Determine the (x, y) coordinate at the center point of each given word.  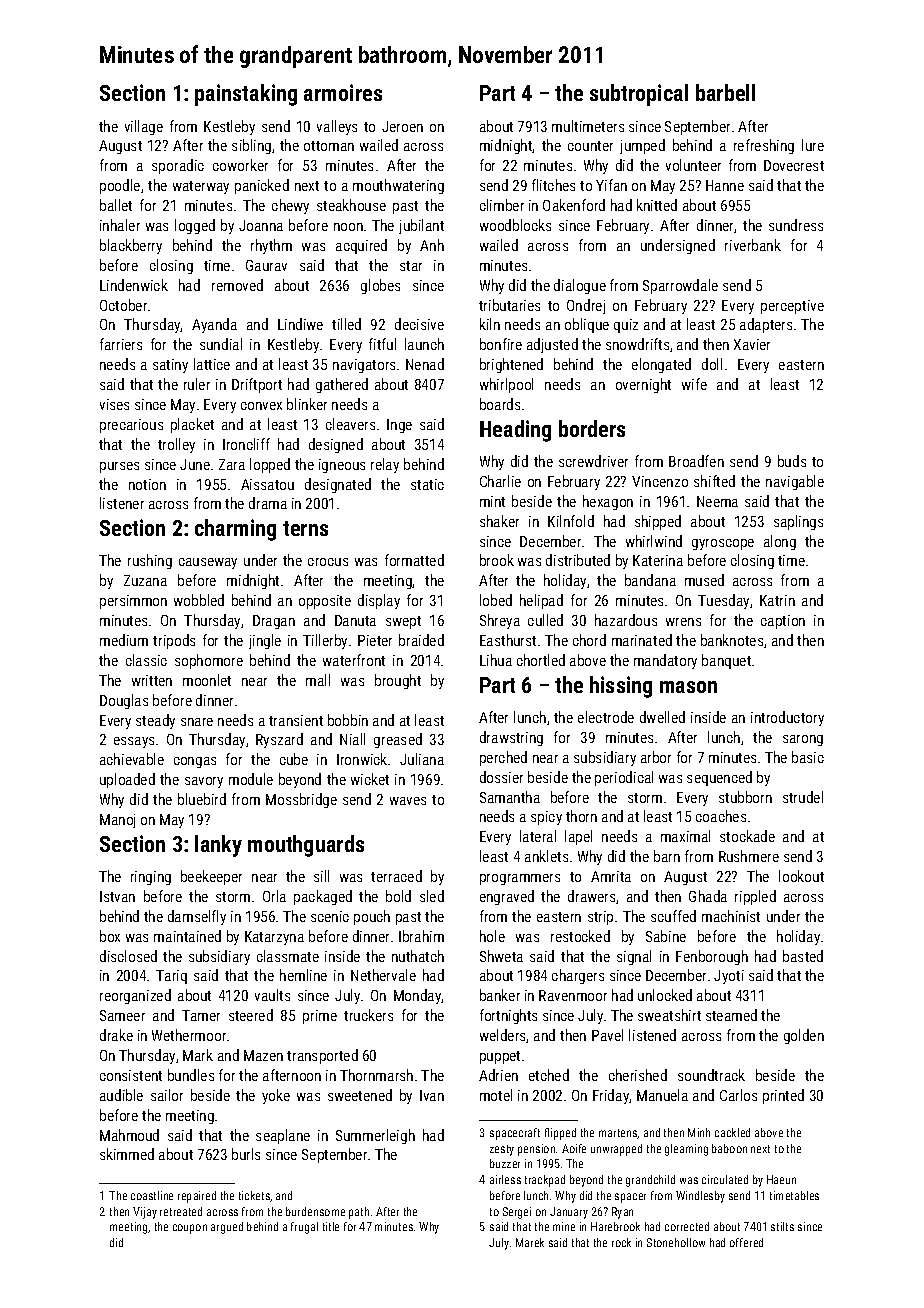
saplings (798, 522)
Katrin (777, 600)
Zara (232, 464)
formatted (414, 560)
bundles (191, 1075)
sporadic (178, 166)
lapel (578, 837)
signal (634, 957)
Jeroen (402, 126)
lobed (496, 600)
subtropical (639, 95)
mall (318, 680)
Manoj (117, 821)
